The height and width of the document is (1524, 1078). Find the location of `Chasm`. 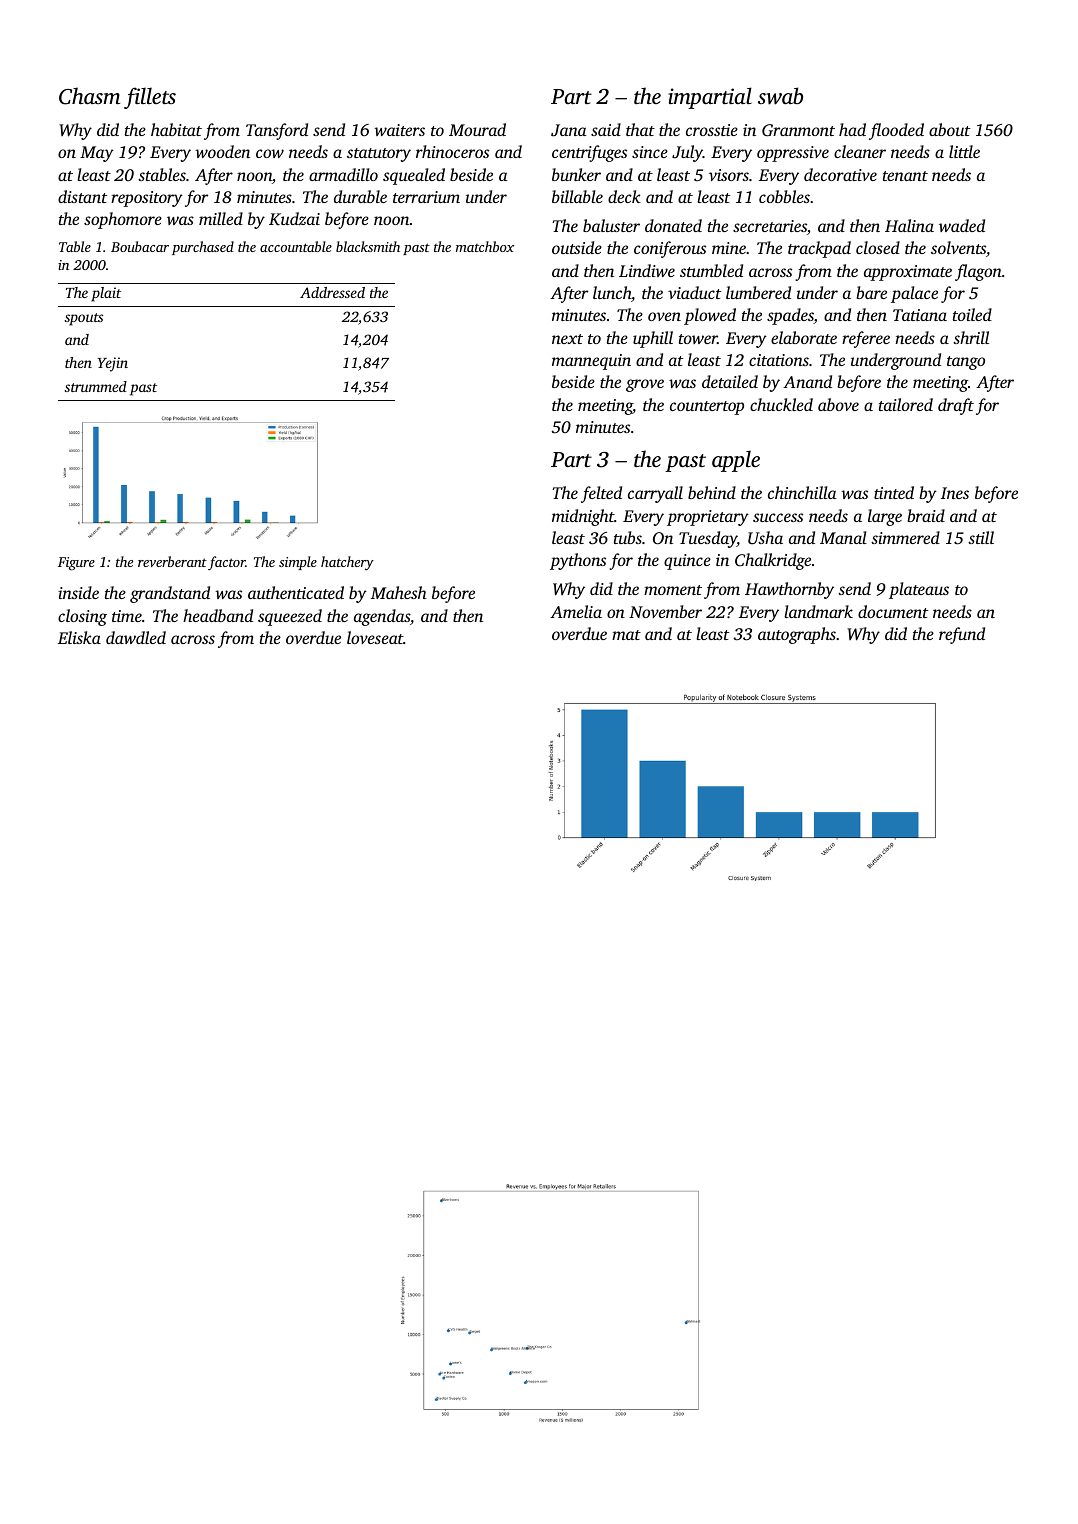

Chasm is located at coordinates (89, 96).
